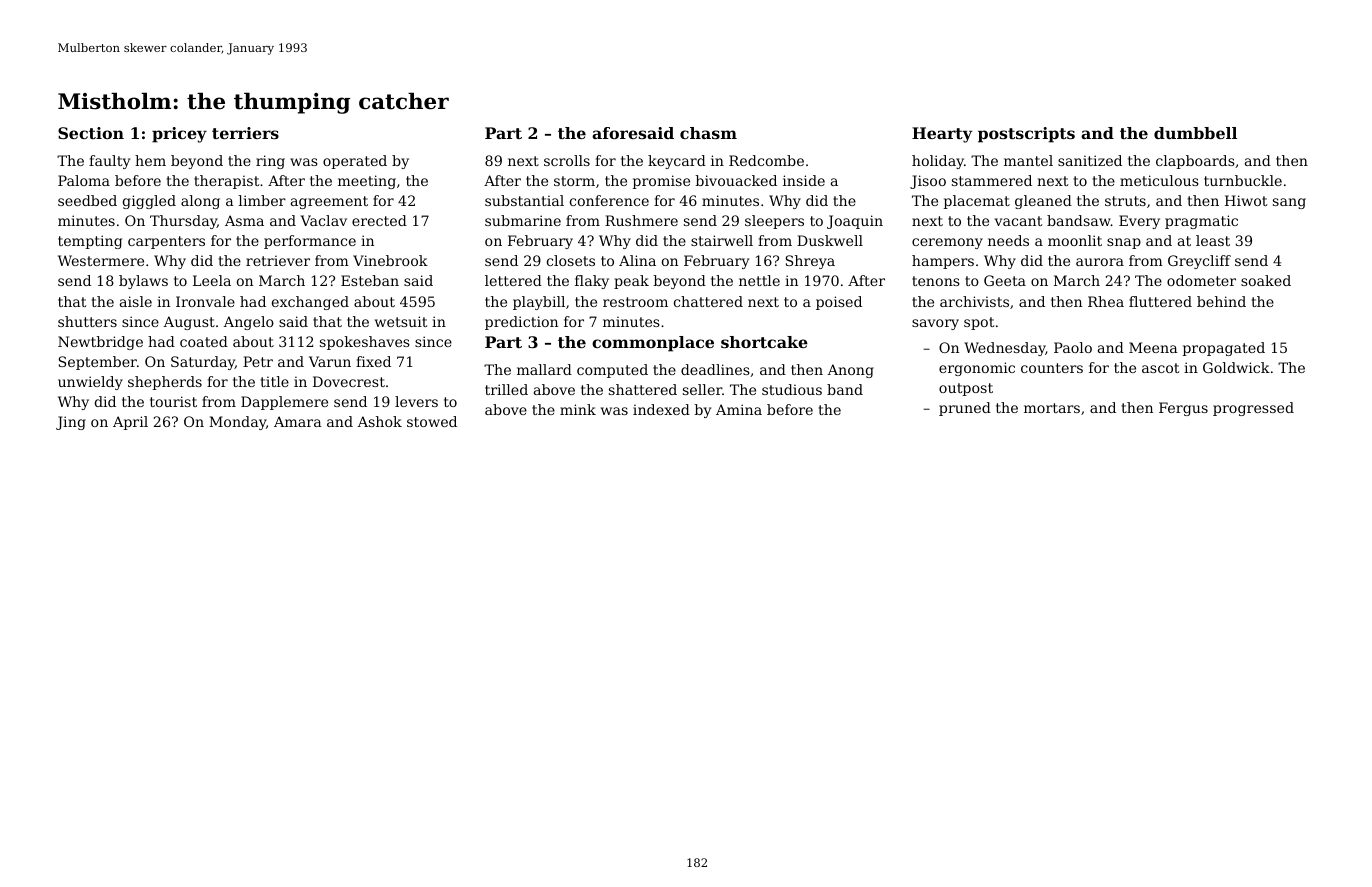 This screenshot has height=887, width=1372. What do you see at coordinates (722, 240) in the screenshot?
I see `stairwell` at bounding box center [722, 240].
